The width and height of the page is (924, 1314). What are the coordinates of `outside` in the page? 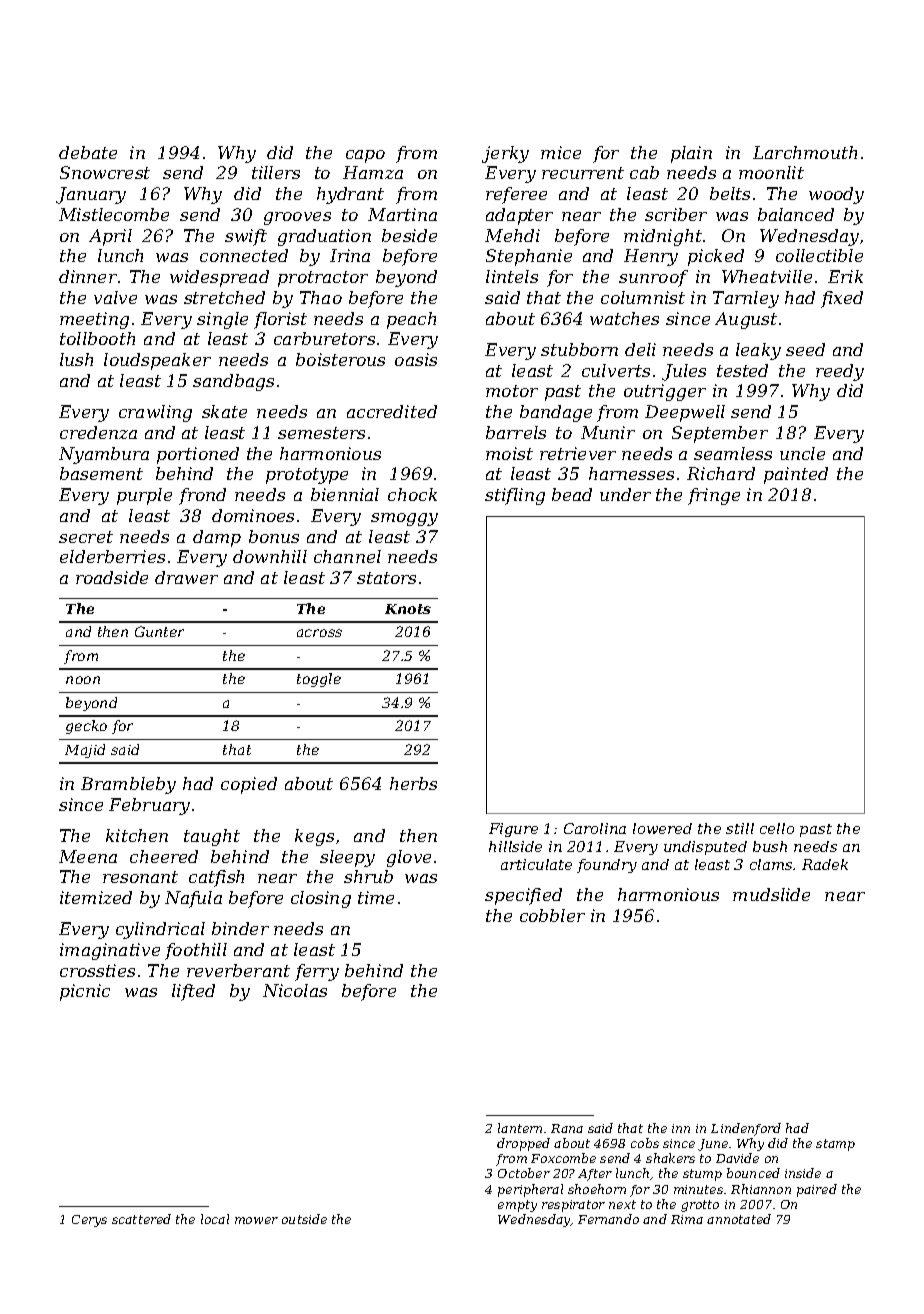 It's located at (304, 1219).
